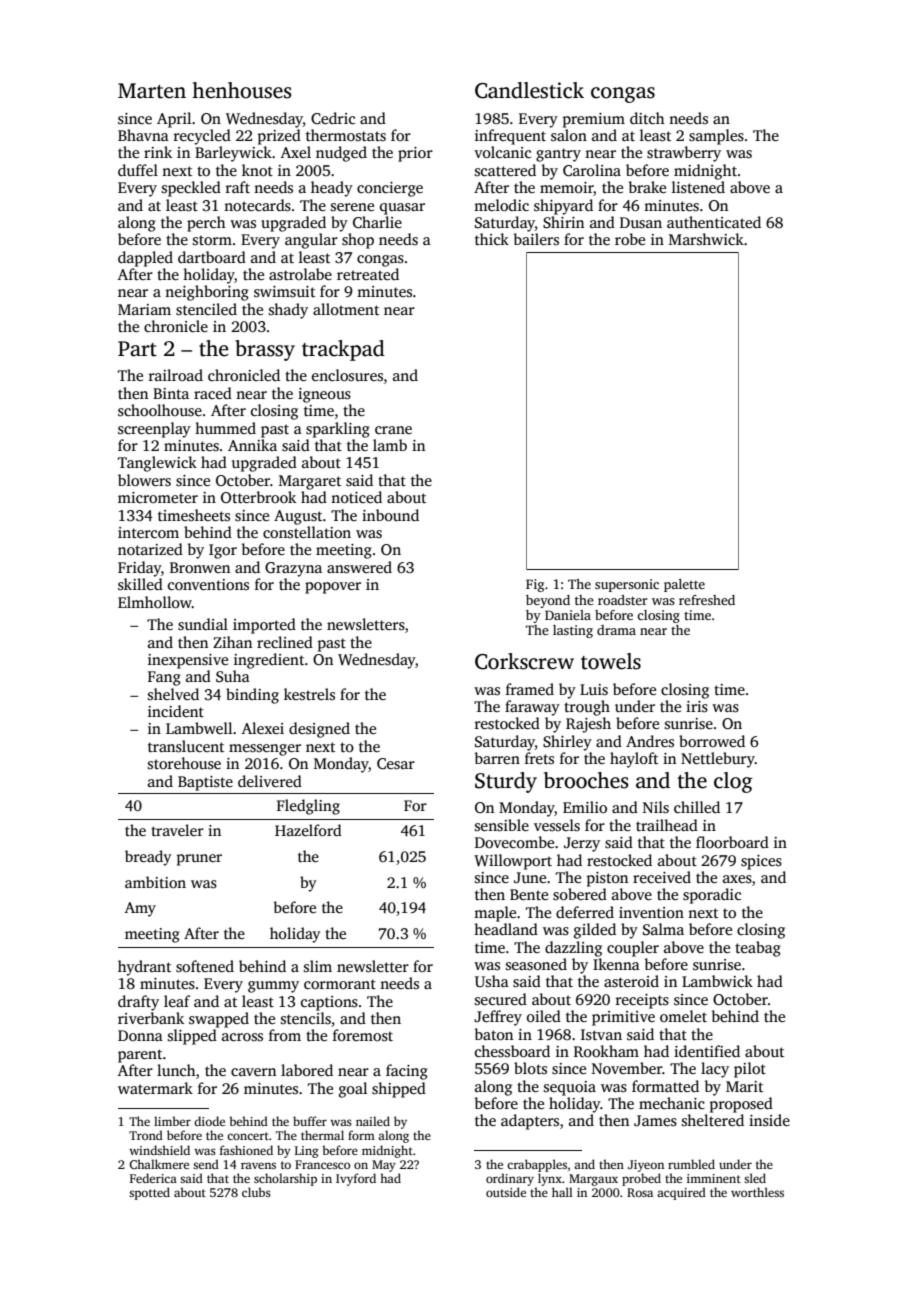  Describe the element at coordinates (698, 187) in the page. I see `listened` at that location.
